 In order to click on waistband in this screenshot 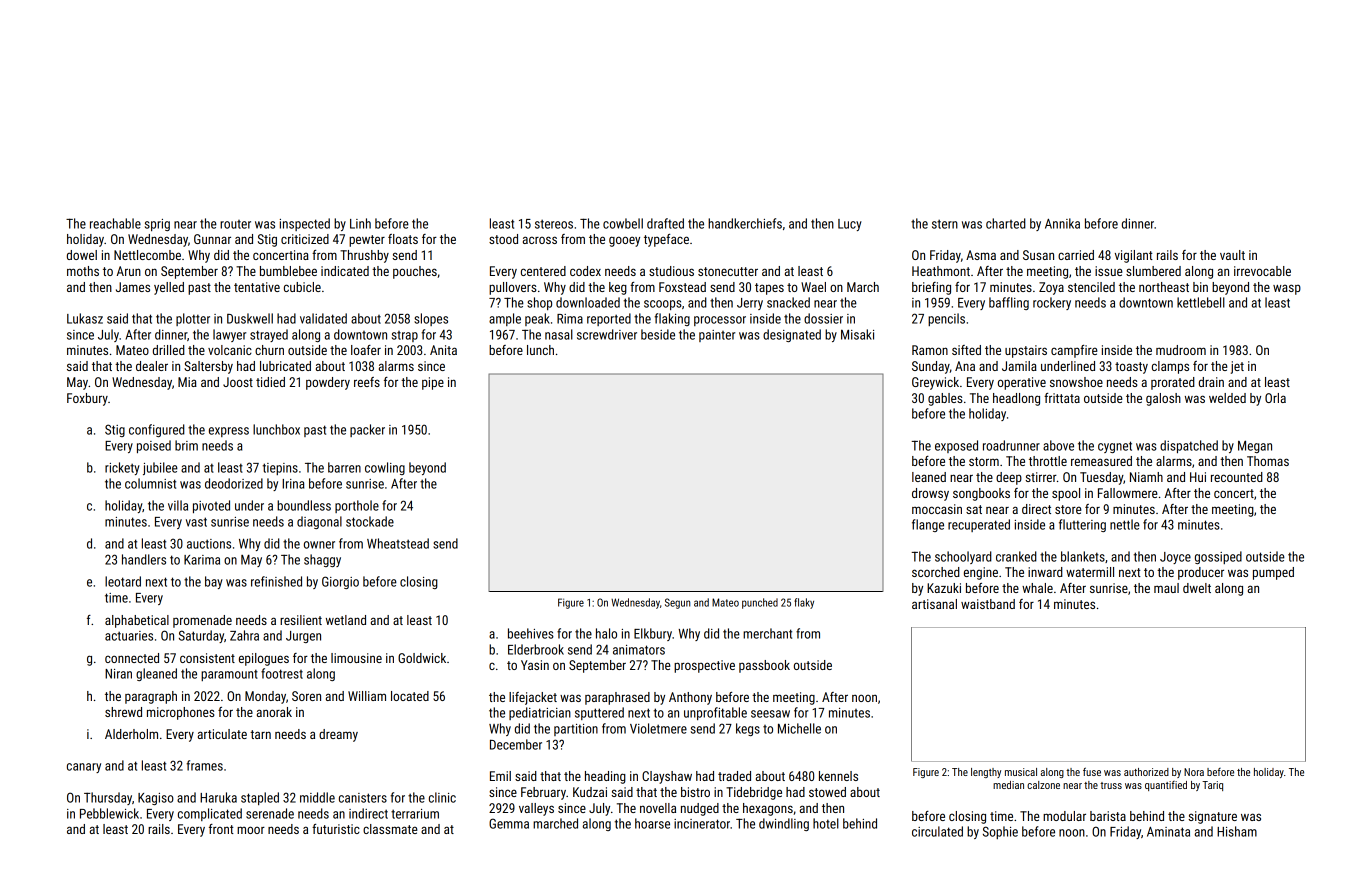, I will do `click(988, 604)`.
